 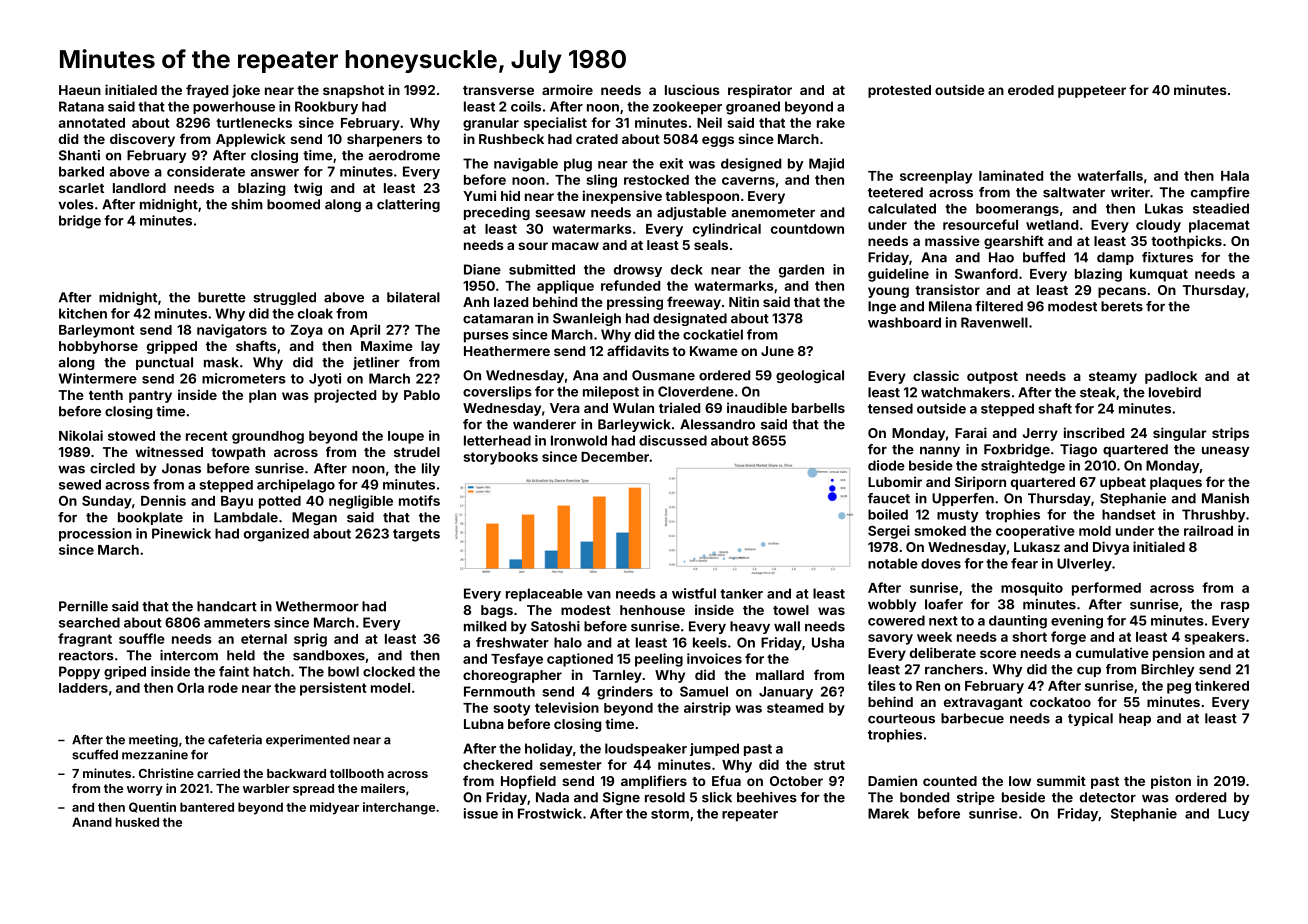 What do you see at coordinates (1123, 483) in the document?
I see `upbeat` at bounding box center [1123, 483].
